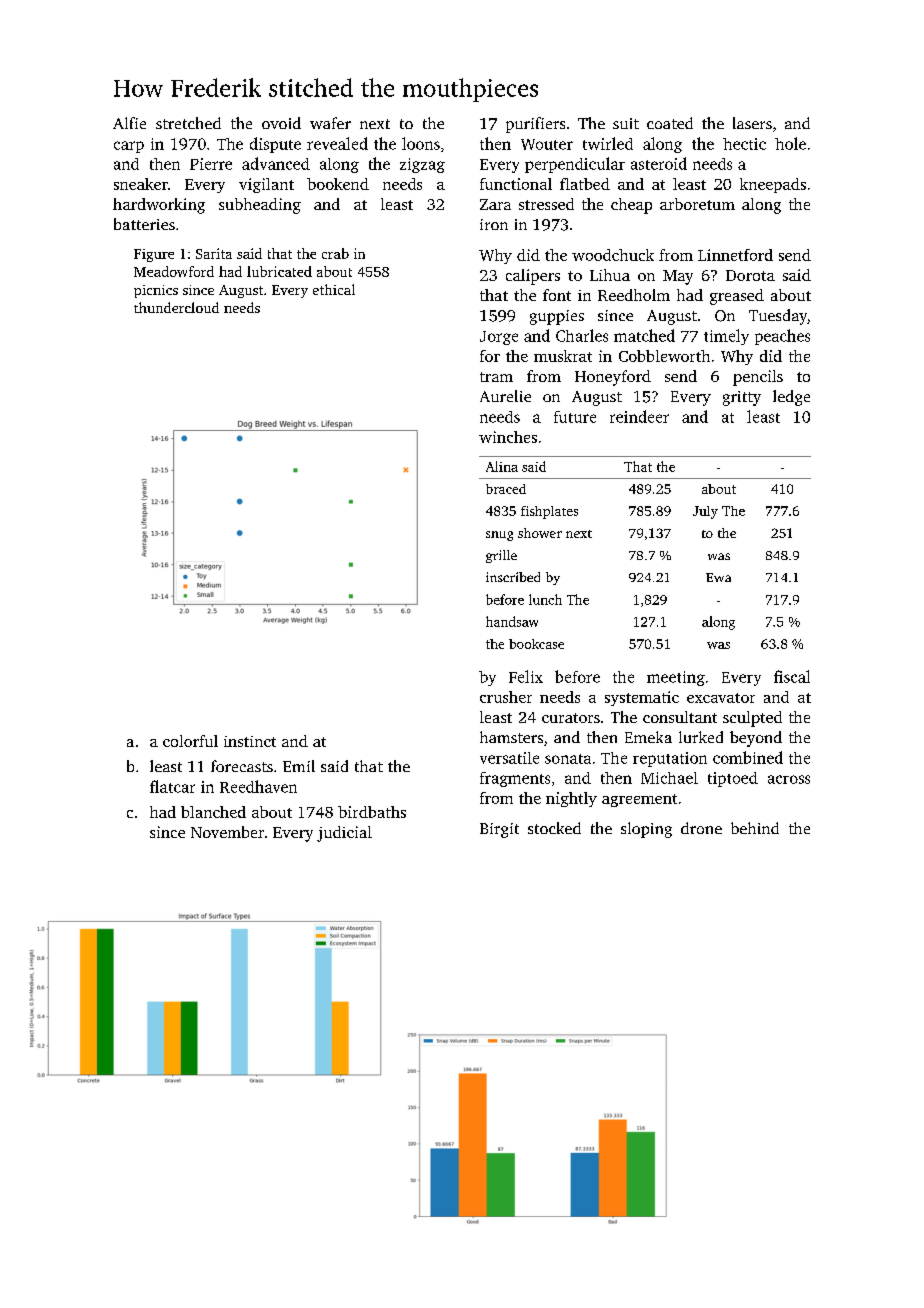 This image has width=924, height=1308. Describe the element at coordinates (501, 556) in the image. I see `grille` at that location.
